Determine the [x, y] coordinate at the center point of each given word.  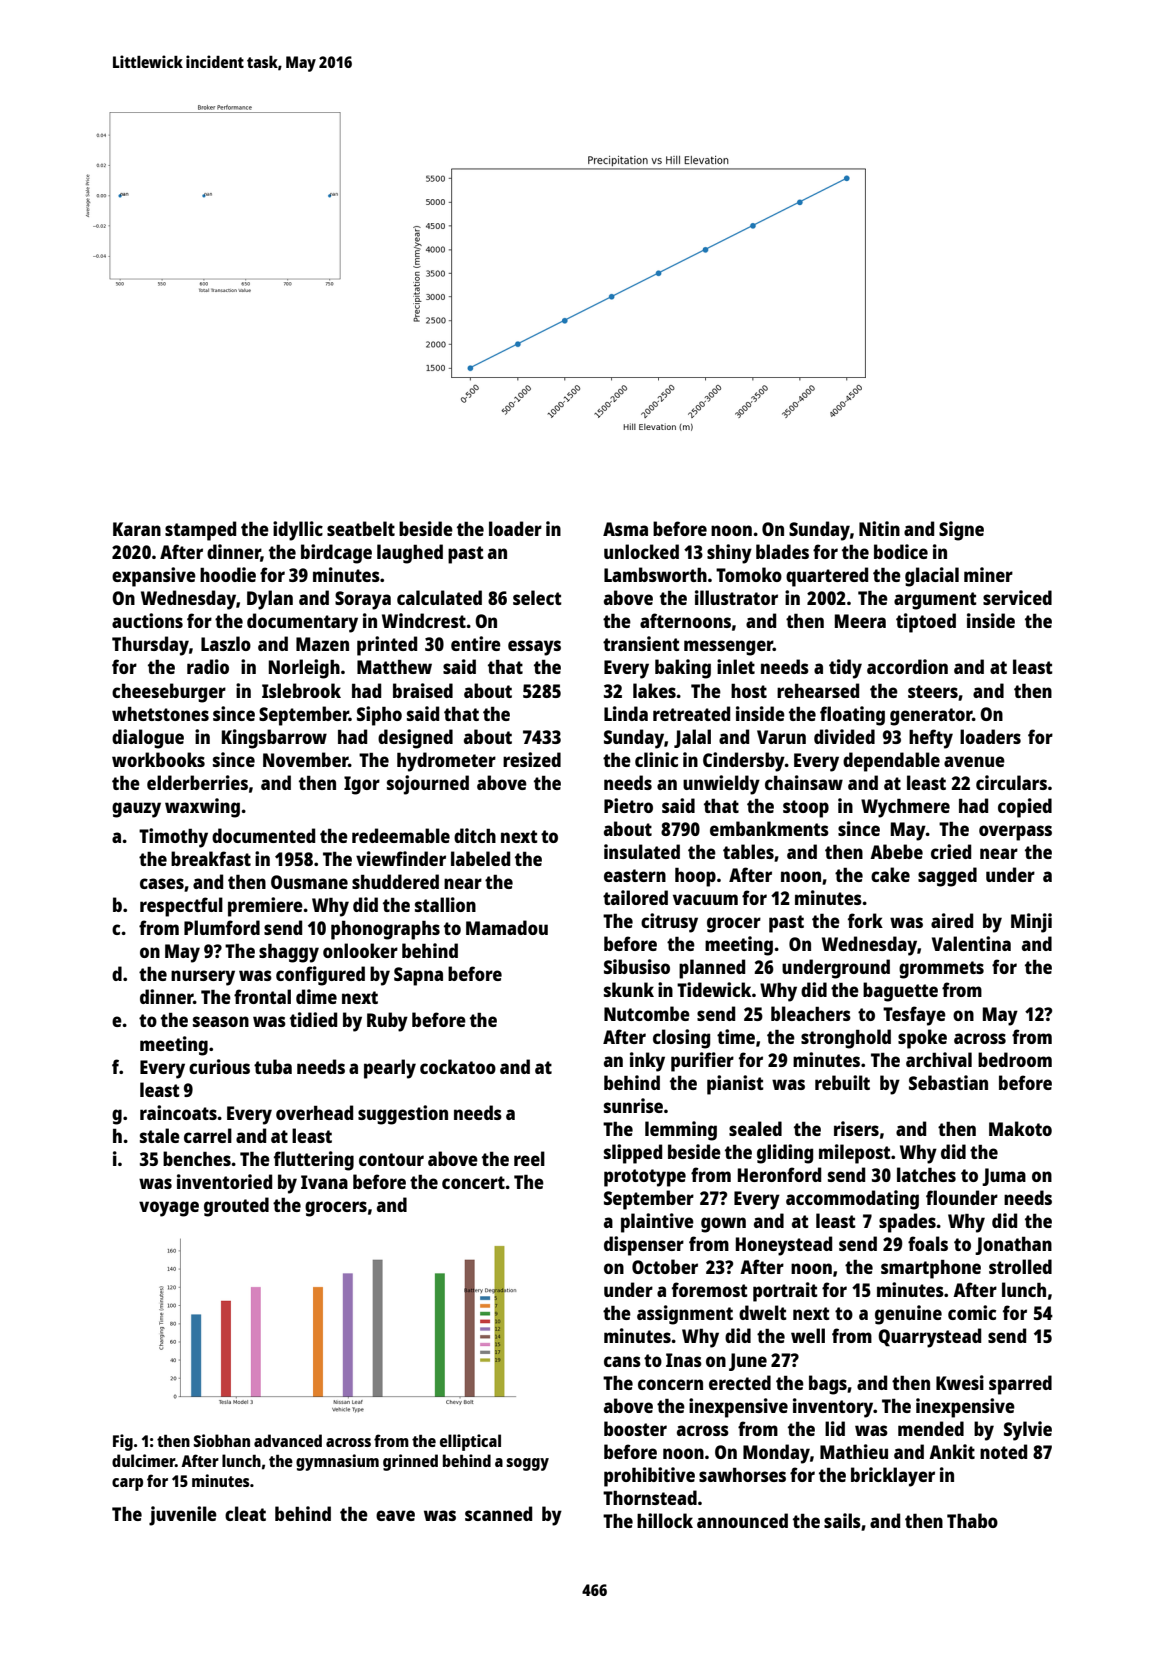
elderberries [197, 782]
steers [933, 691]
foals [928, 1243]
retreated [691, 713]
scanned [498, 1513]
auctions [147, 620]
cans [622, 1361]
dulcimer [143, 1460]
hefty [931, 739]
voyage [169, 1209]
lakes [654, 690]
